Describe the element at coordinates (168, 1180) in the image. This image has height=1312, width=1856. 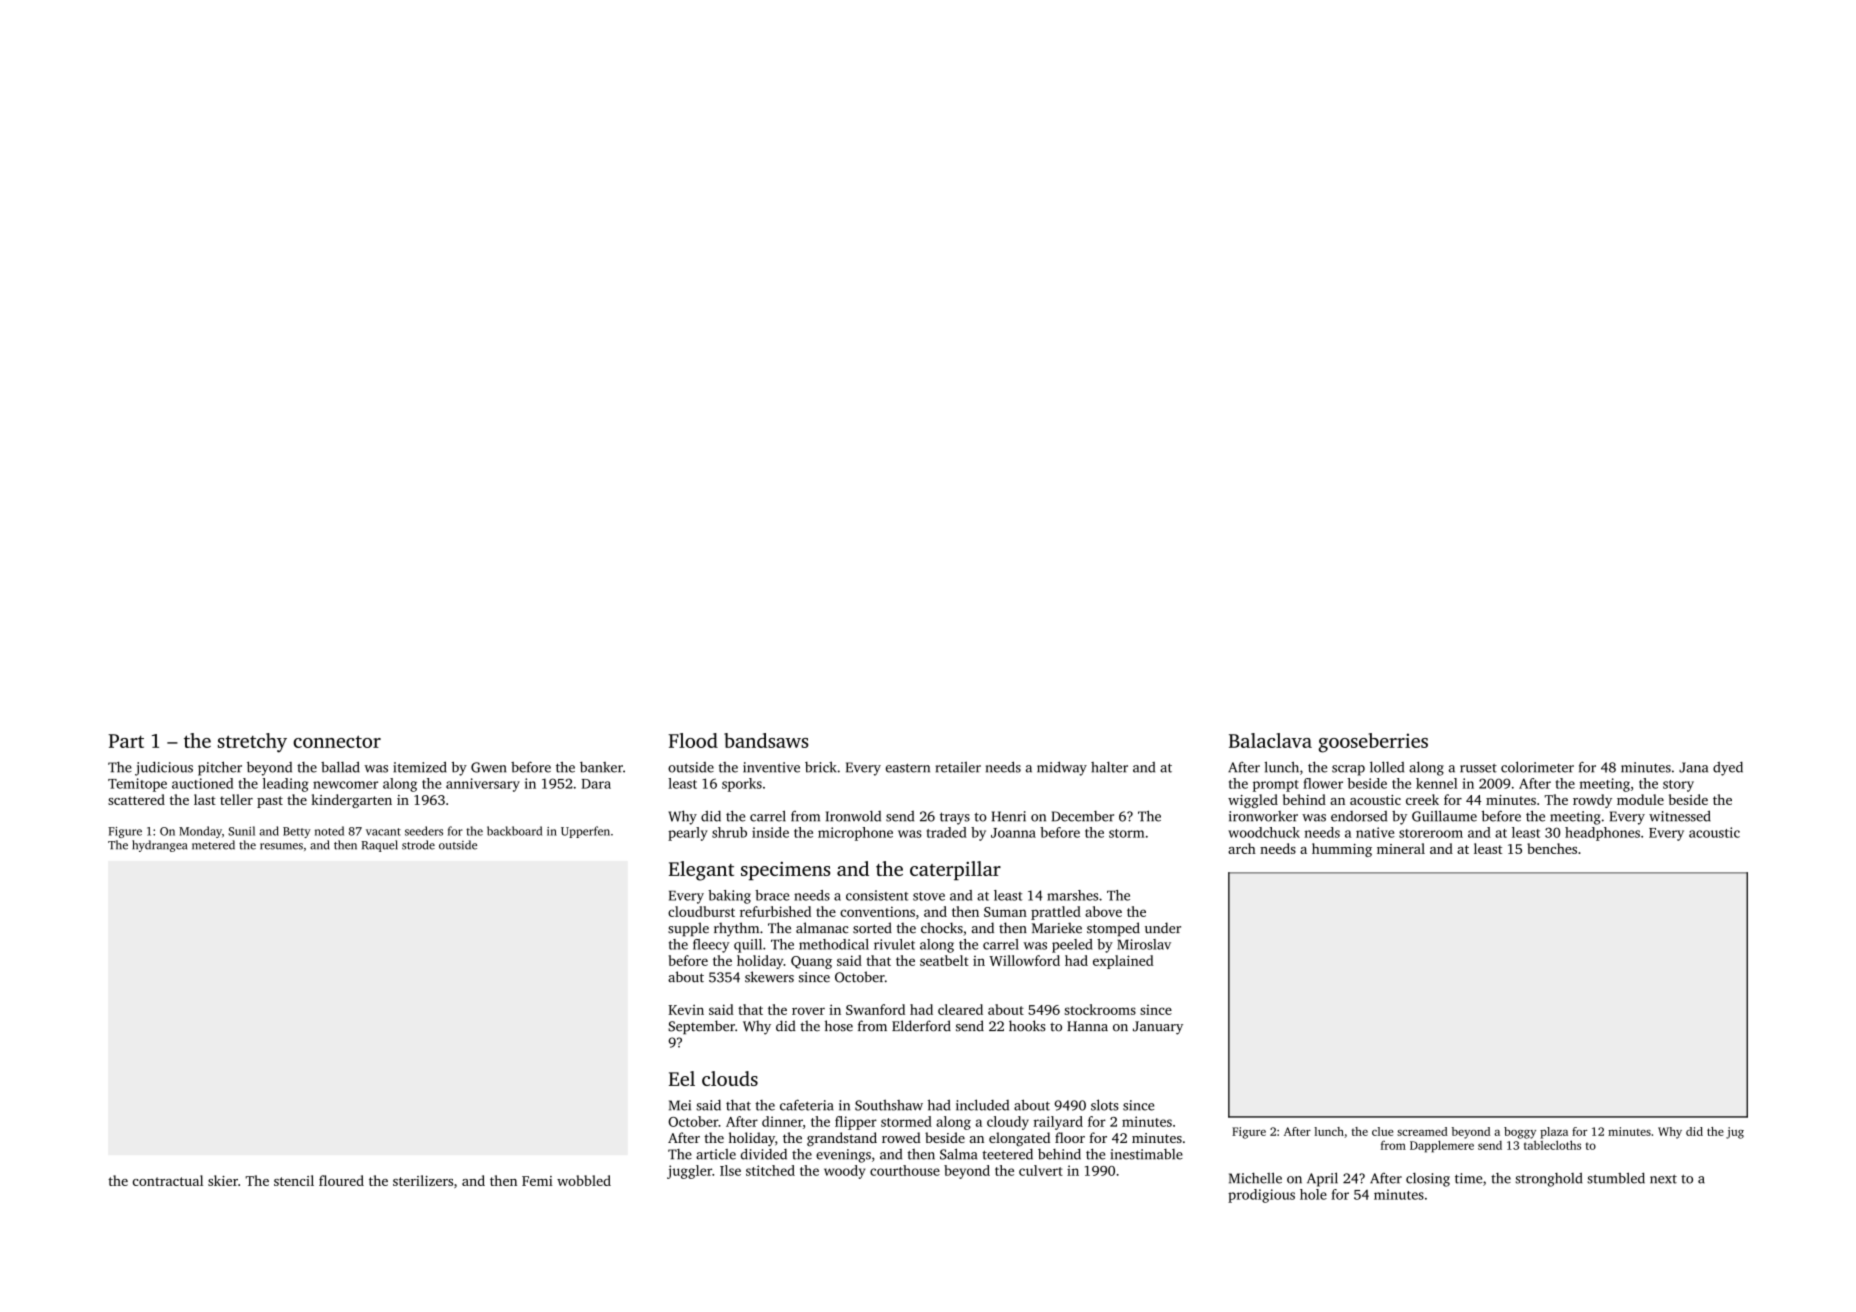
I see `contractual` at that location.
